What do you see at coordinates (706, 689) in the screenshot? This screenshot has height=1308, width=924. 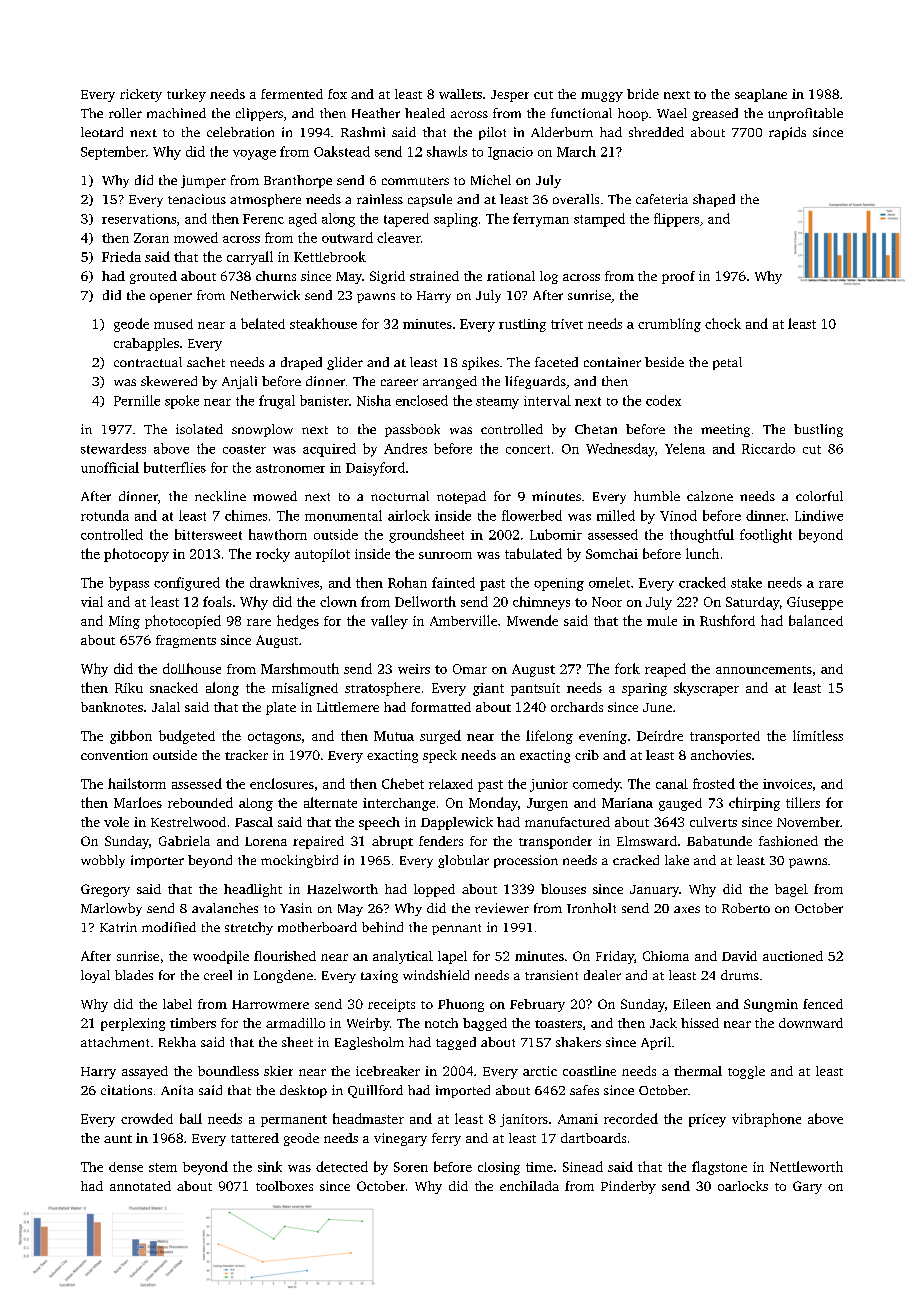 I see `skyscraper` at bounding box center [706, 689].
